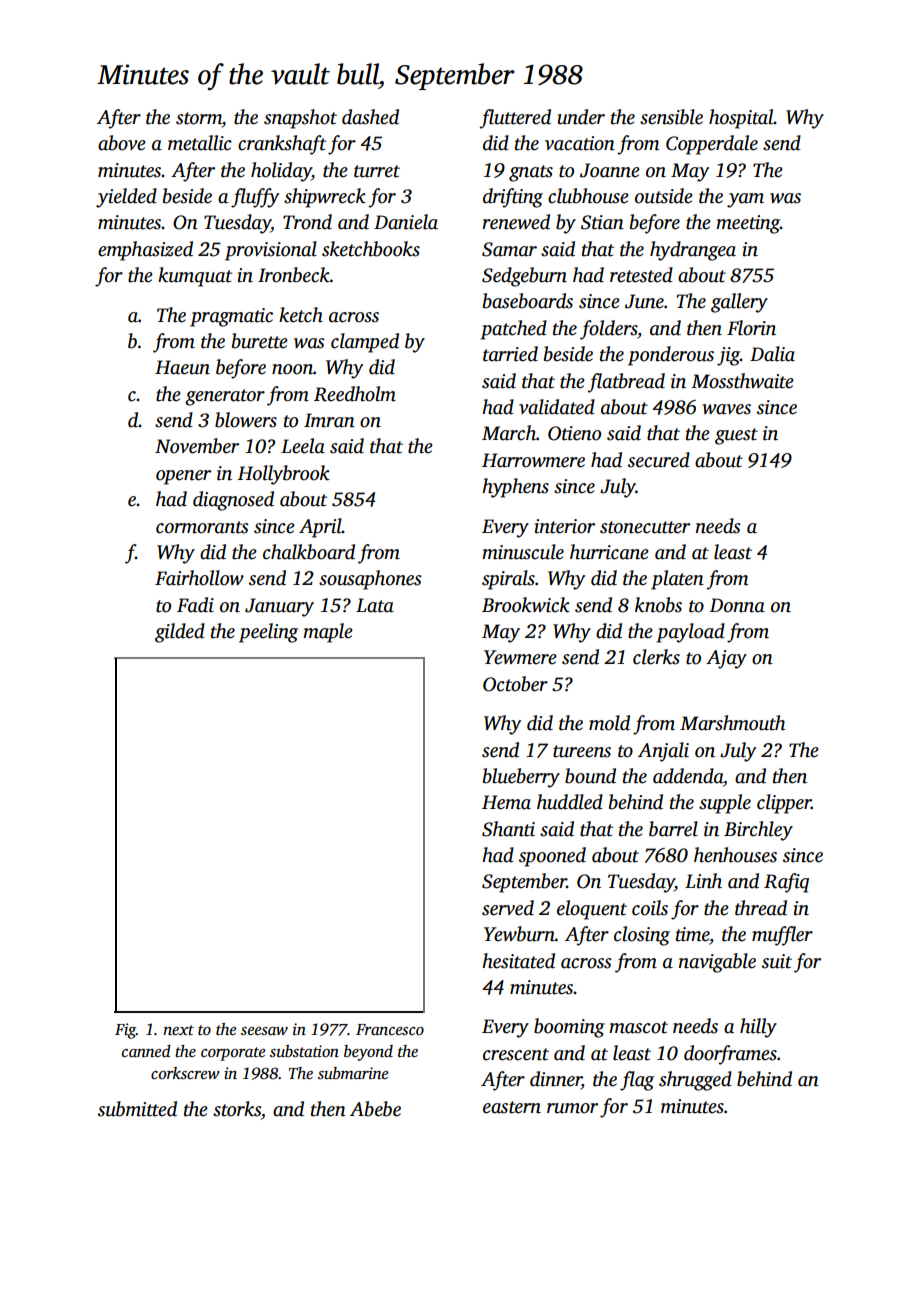 Image resolution: width=924 pixels, height=1311 pixels. What do you see at coordinates (237, 1109) in the screenshot?
I see `storks` at bounding box center [237, 1109].
